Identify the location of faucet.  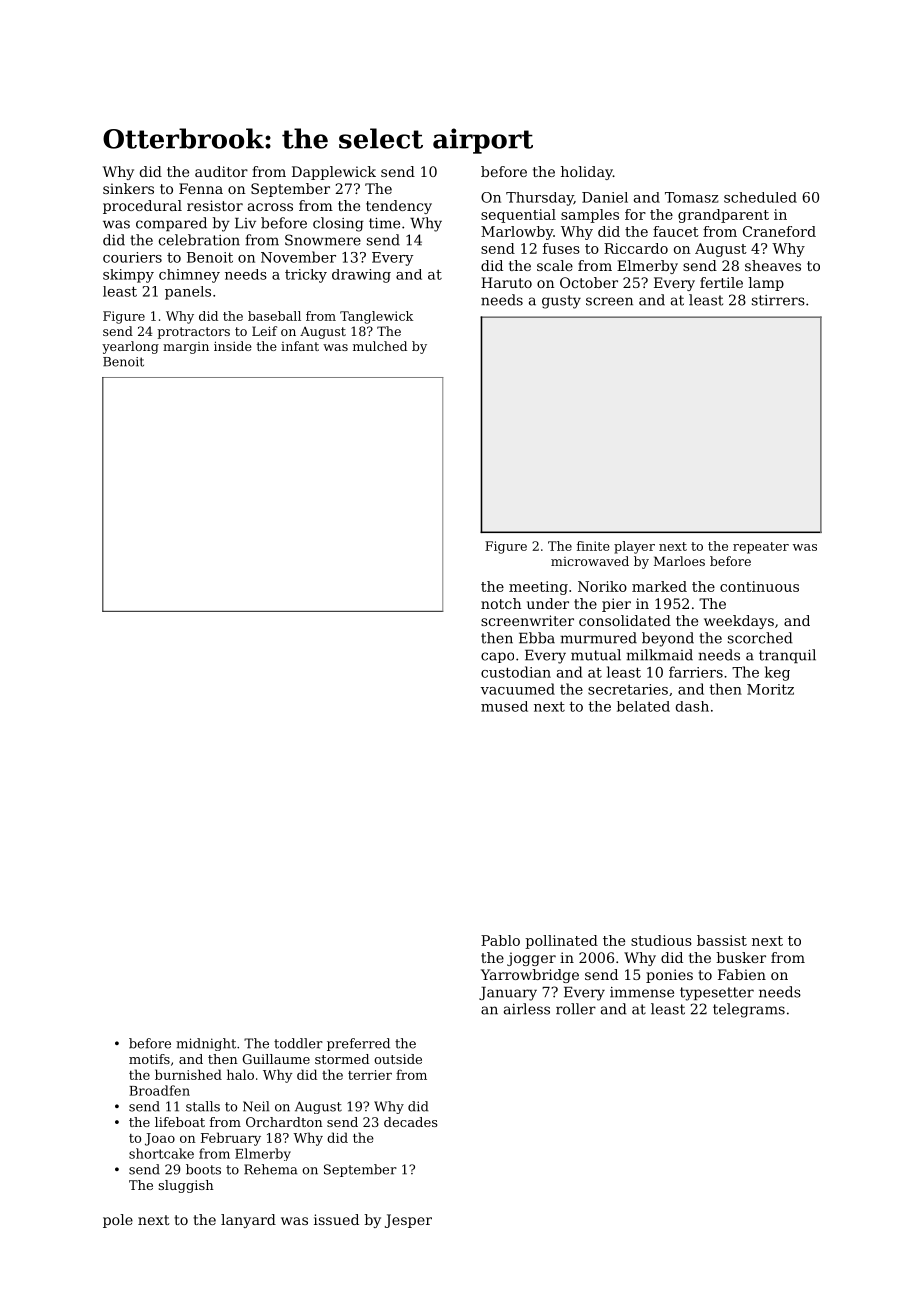
(676, 231).
